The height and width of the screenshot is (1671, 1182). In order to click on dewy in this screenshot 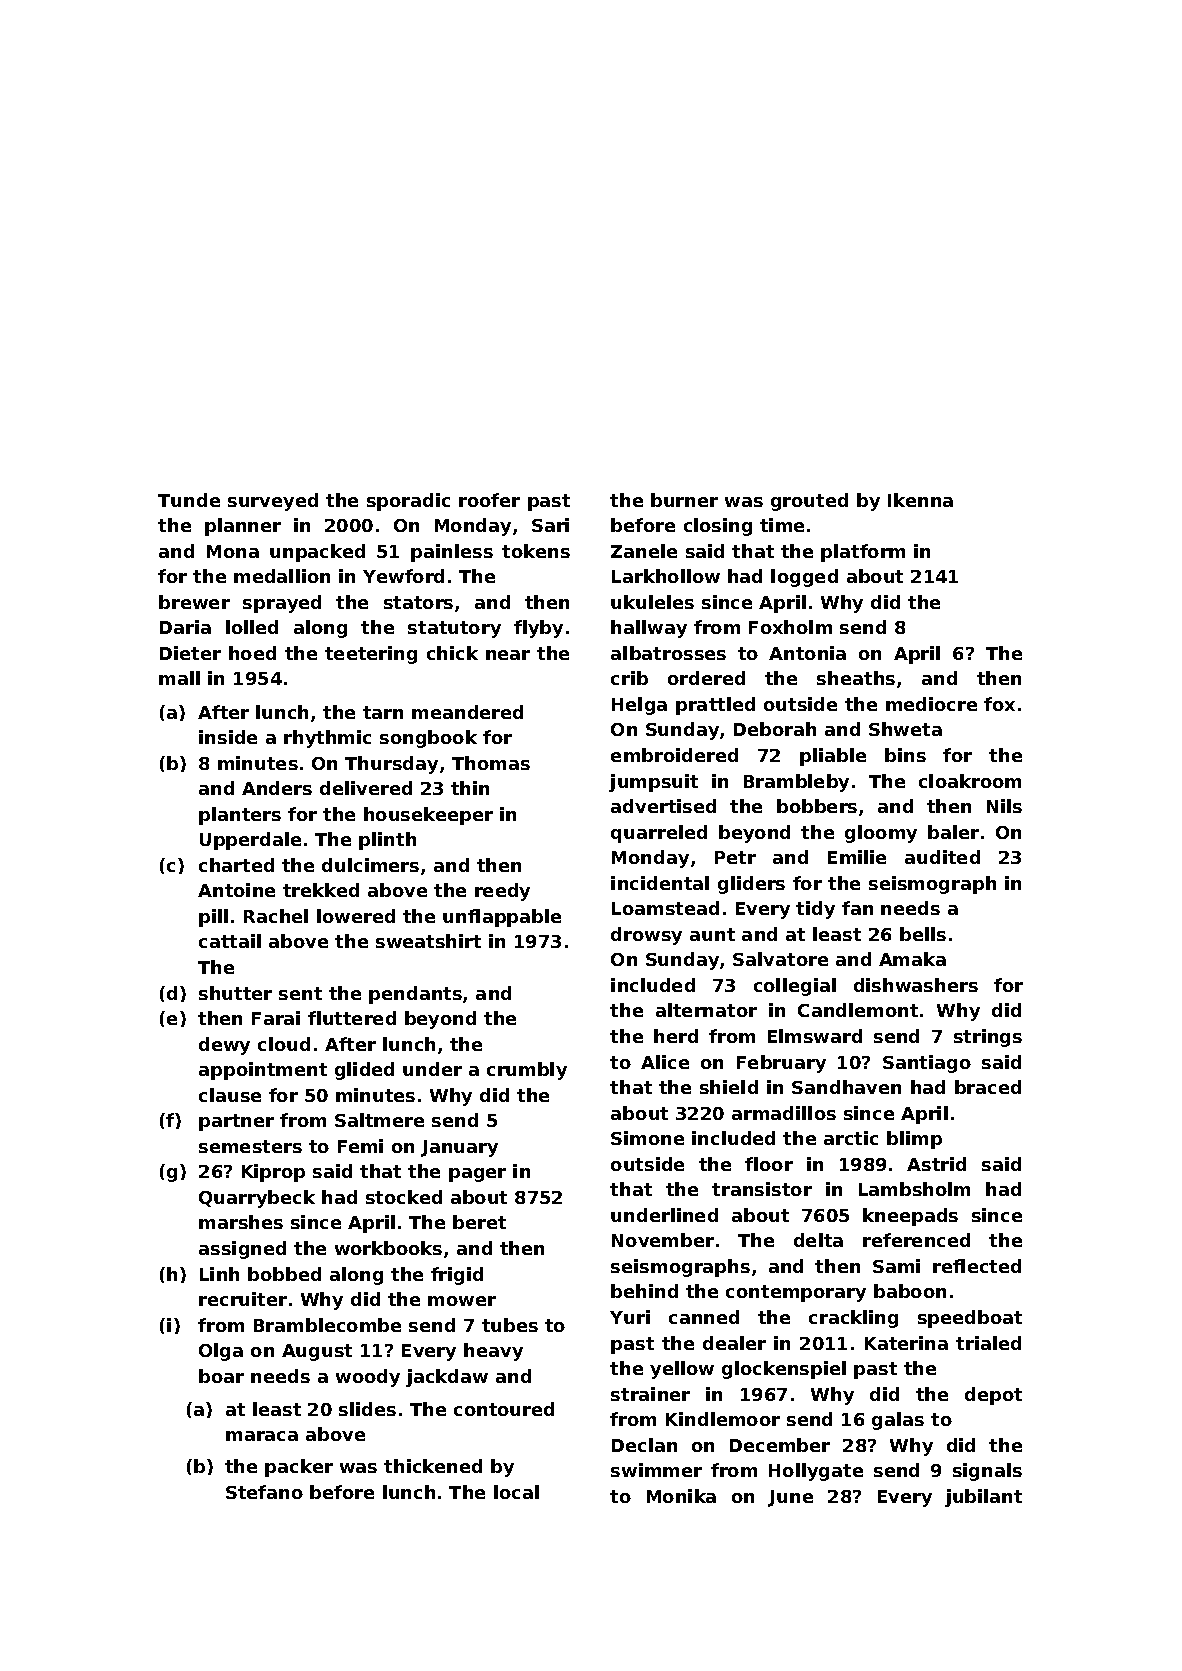, I will do `click(224, 1046)`.
